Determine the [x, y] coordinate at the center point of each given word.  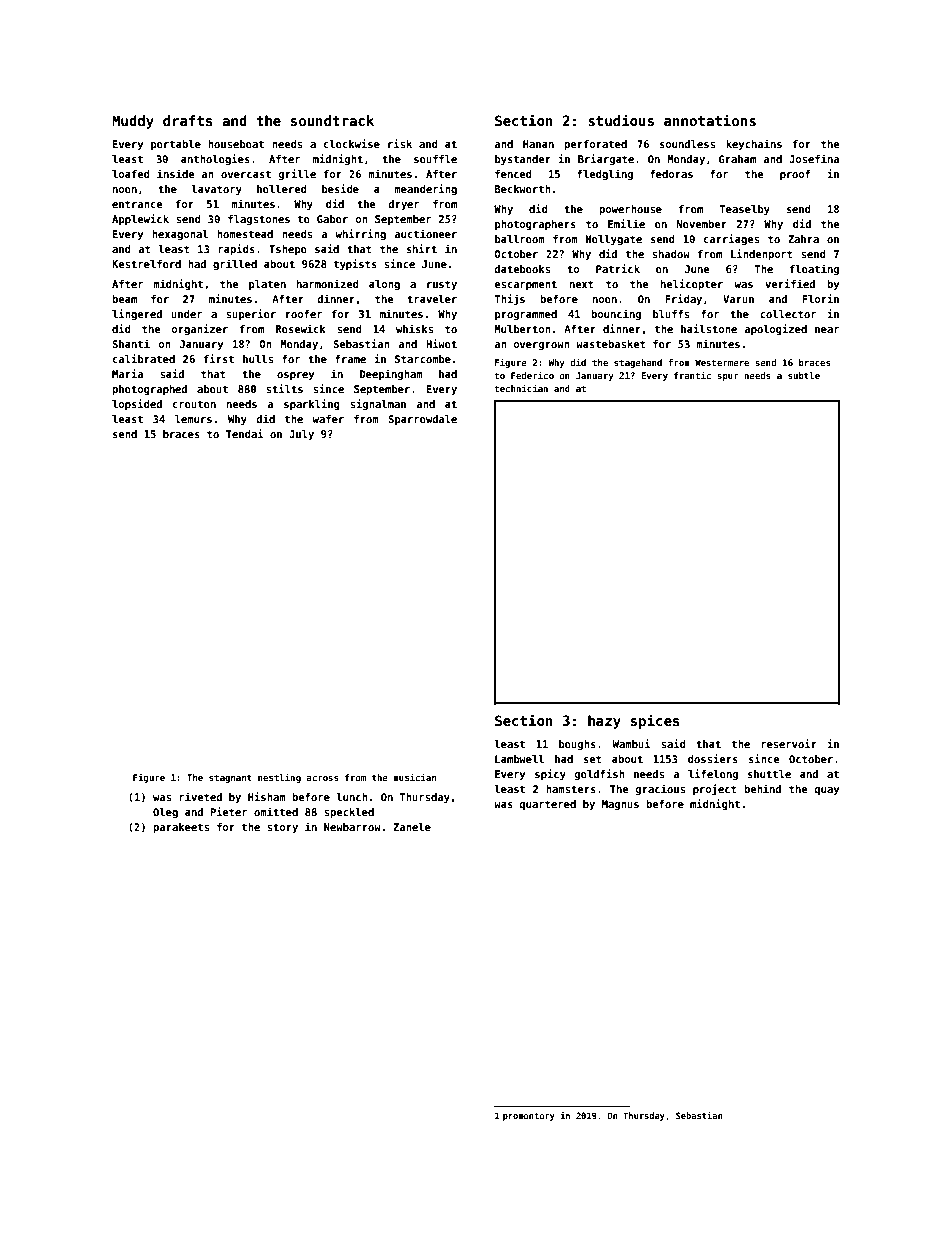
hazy [604, 722]
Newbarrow [352, 827]
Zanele [412, 827]
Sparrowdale [422, 420]
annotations [710, 120]
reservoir [789, 743]
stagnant [230, 778]
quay [826, 791]
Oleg [165, 813]
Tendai [245, 433]
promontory [529, 1117]
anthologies [215, 159]
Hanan [538, 144]
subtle [804, 375]
